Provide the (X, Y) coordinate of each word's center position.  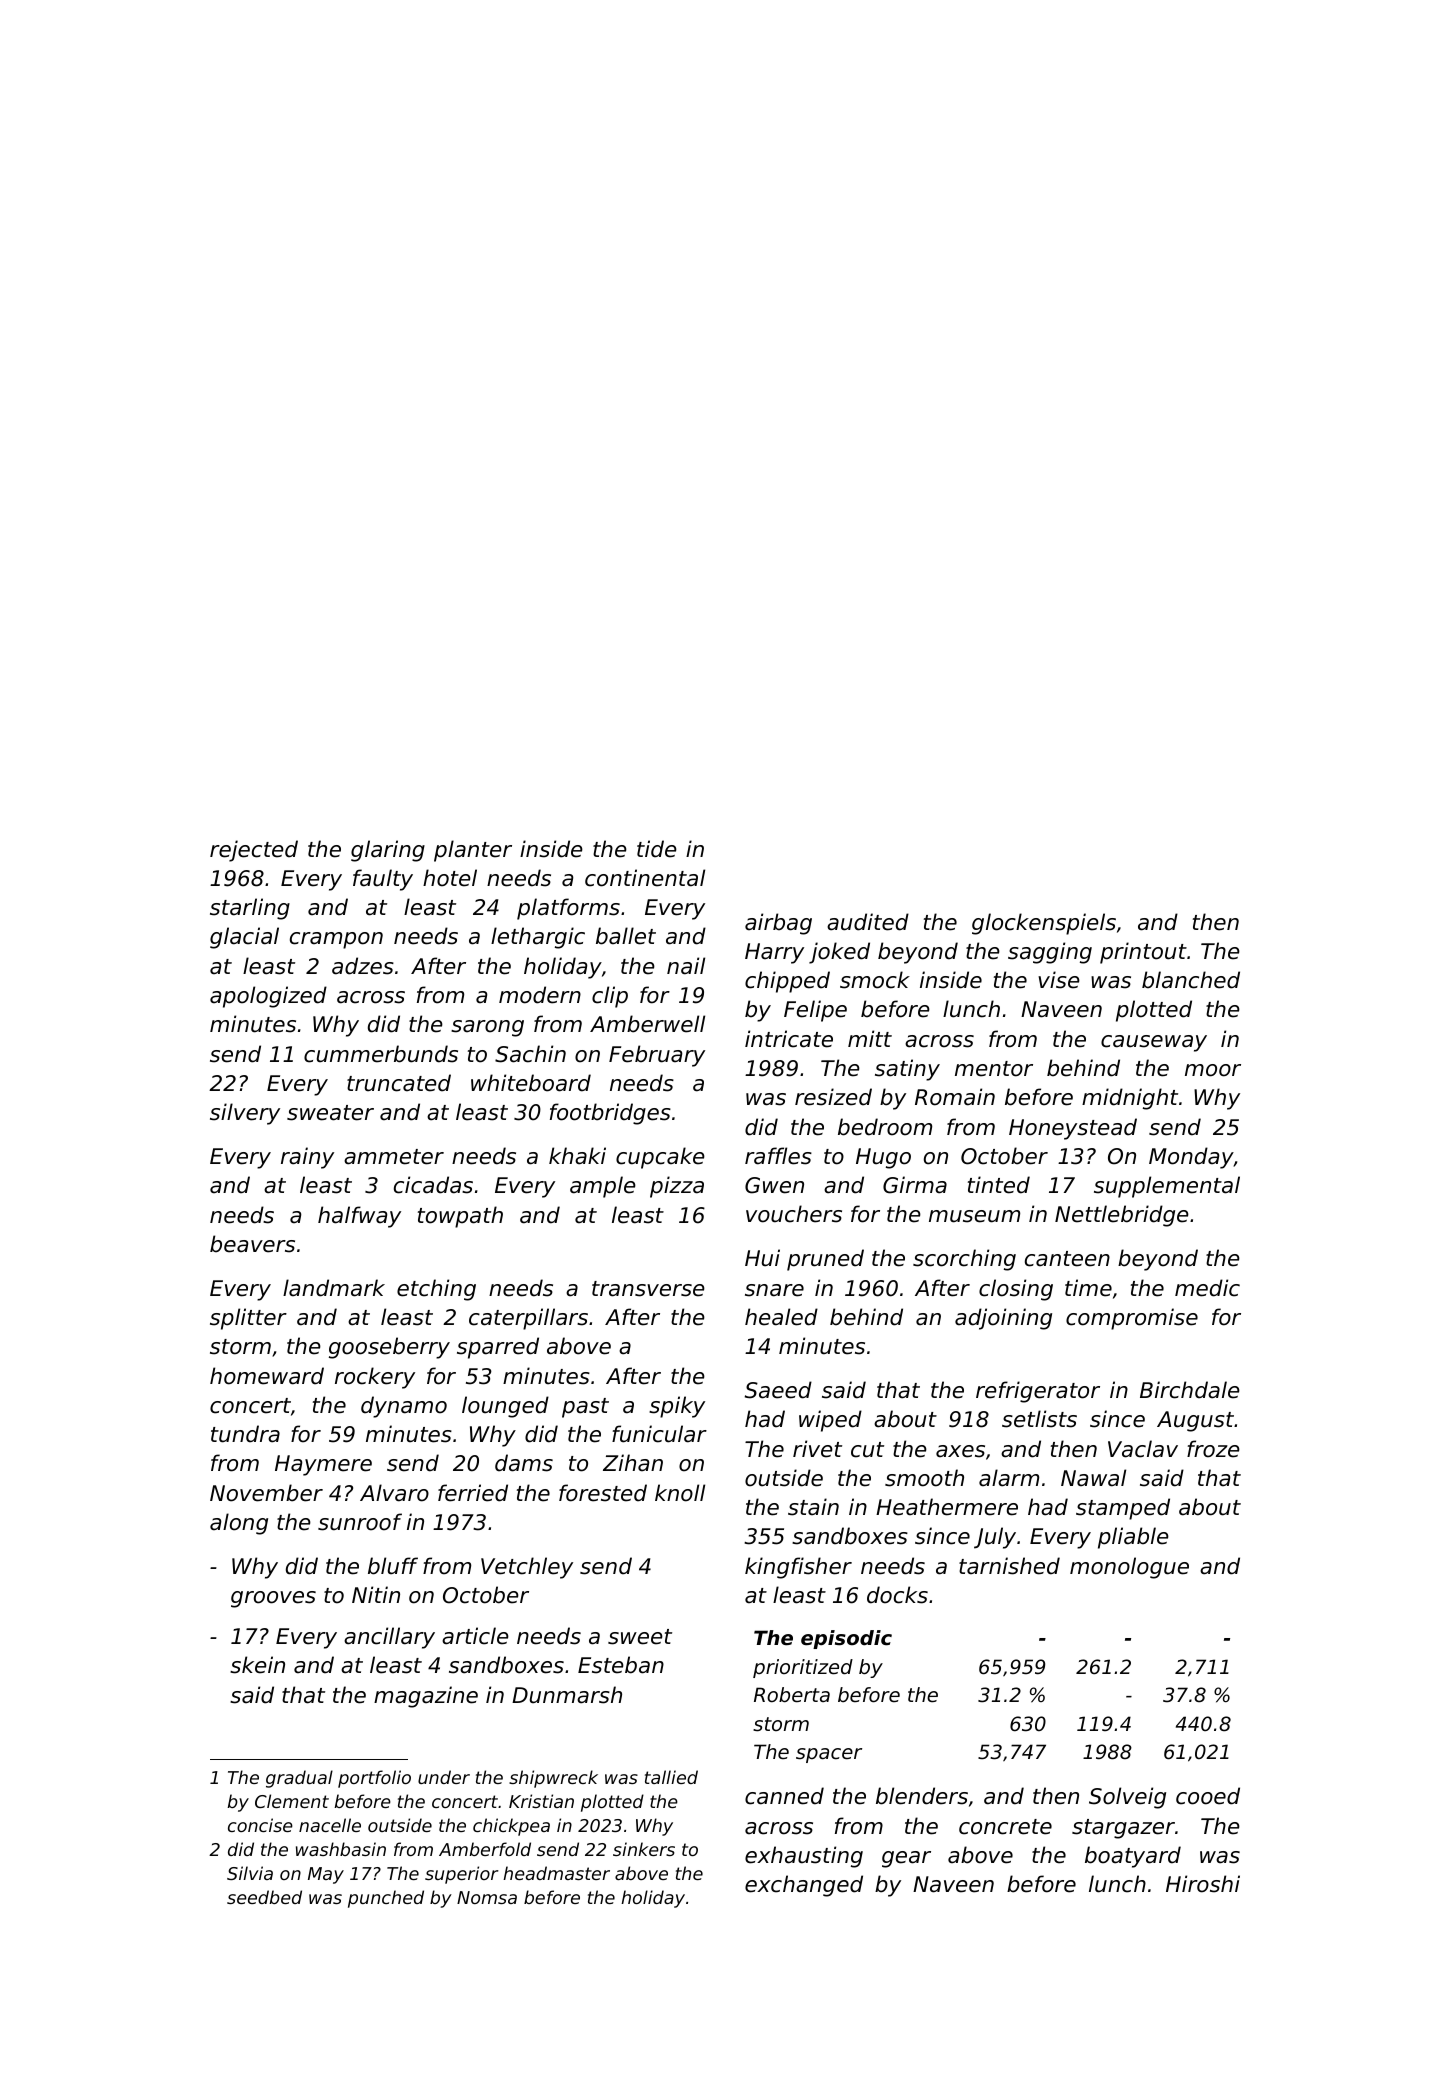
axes (960, 1451)
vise (1059, 980)
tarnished (1009, 1566)
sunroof (360, 1522)
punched (386, 1899)
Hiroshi (1203, 1884)
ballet (626, 936)
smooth (924, 1478)
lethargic (538, 938)
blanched (1191, 980)
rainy (307, 1158)
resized (833, 1097)
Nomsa (487, 1897)
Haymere (323, 1465)
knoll (680, 1493)
